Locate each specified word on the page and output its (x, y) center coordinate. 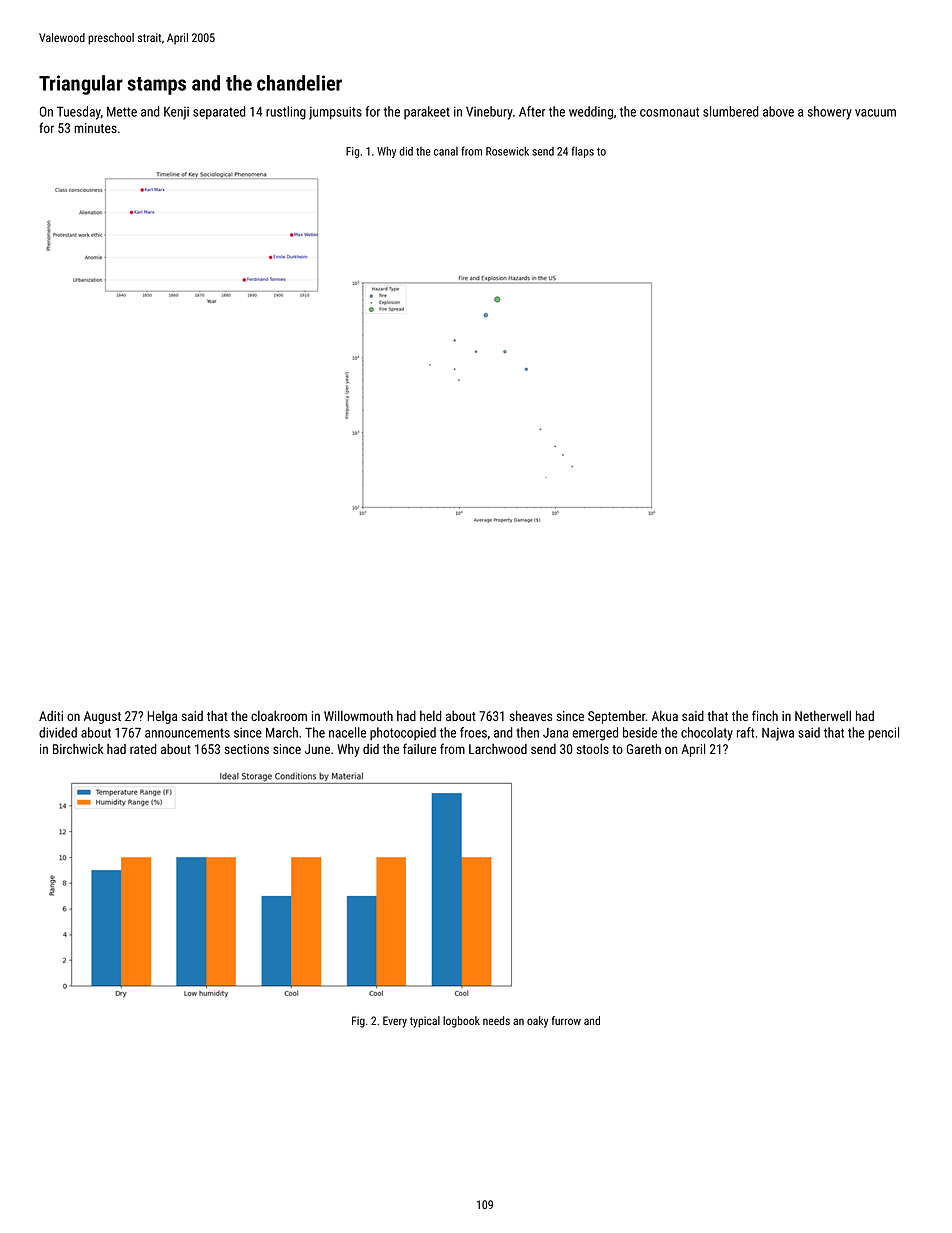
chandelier (299, 83)
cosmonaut (669, 112)
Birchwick (78, 749)
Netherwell (823, 716)
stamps (156, 86)
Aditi (51, 716)
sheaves (530, 716)
